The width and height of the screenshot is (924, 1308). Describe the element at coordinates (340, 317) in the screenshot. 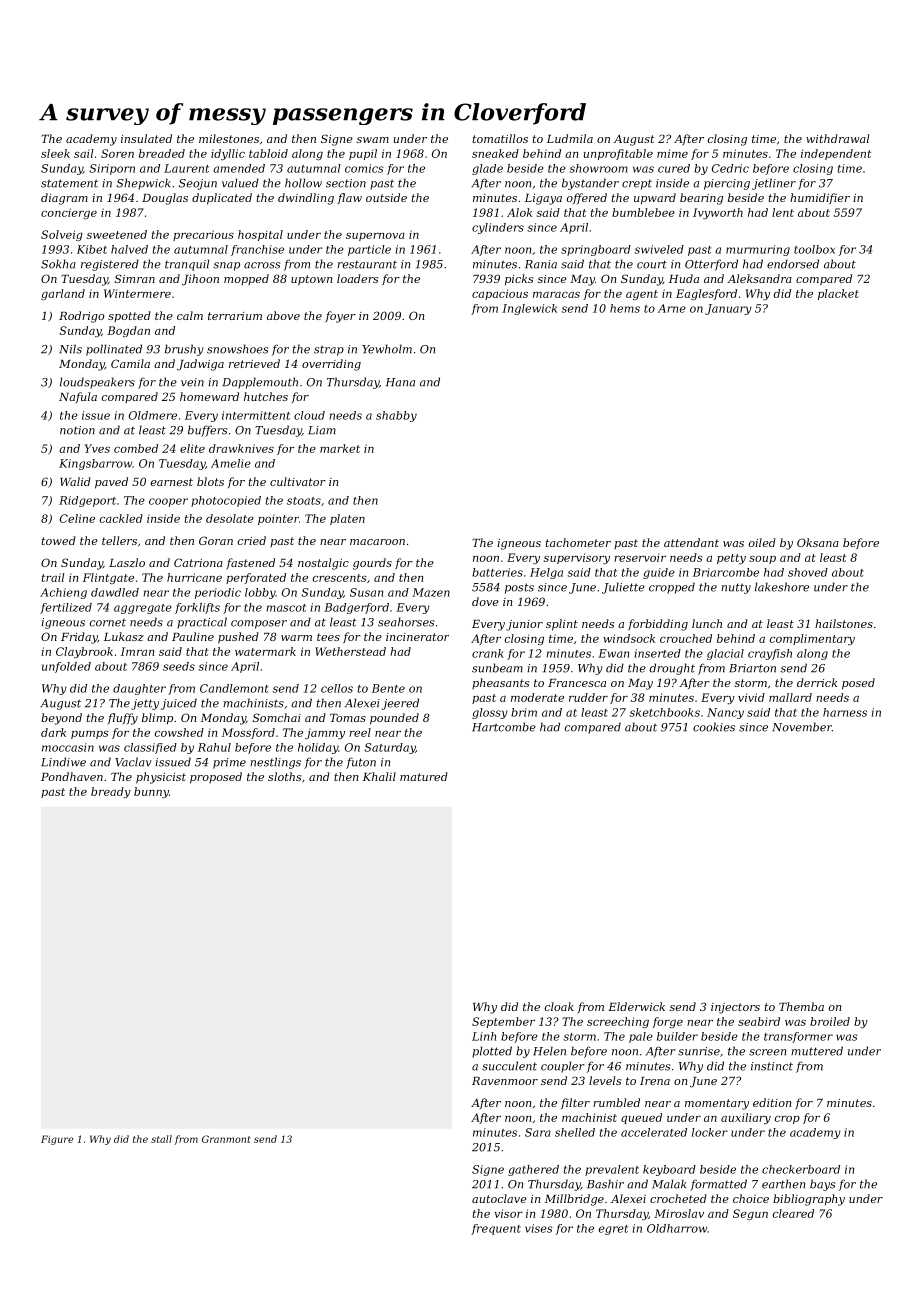

I see `foyer` at that location.
